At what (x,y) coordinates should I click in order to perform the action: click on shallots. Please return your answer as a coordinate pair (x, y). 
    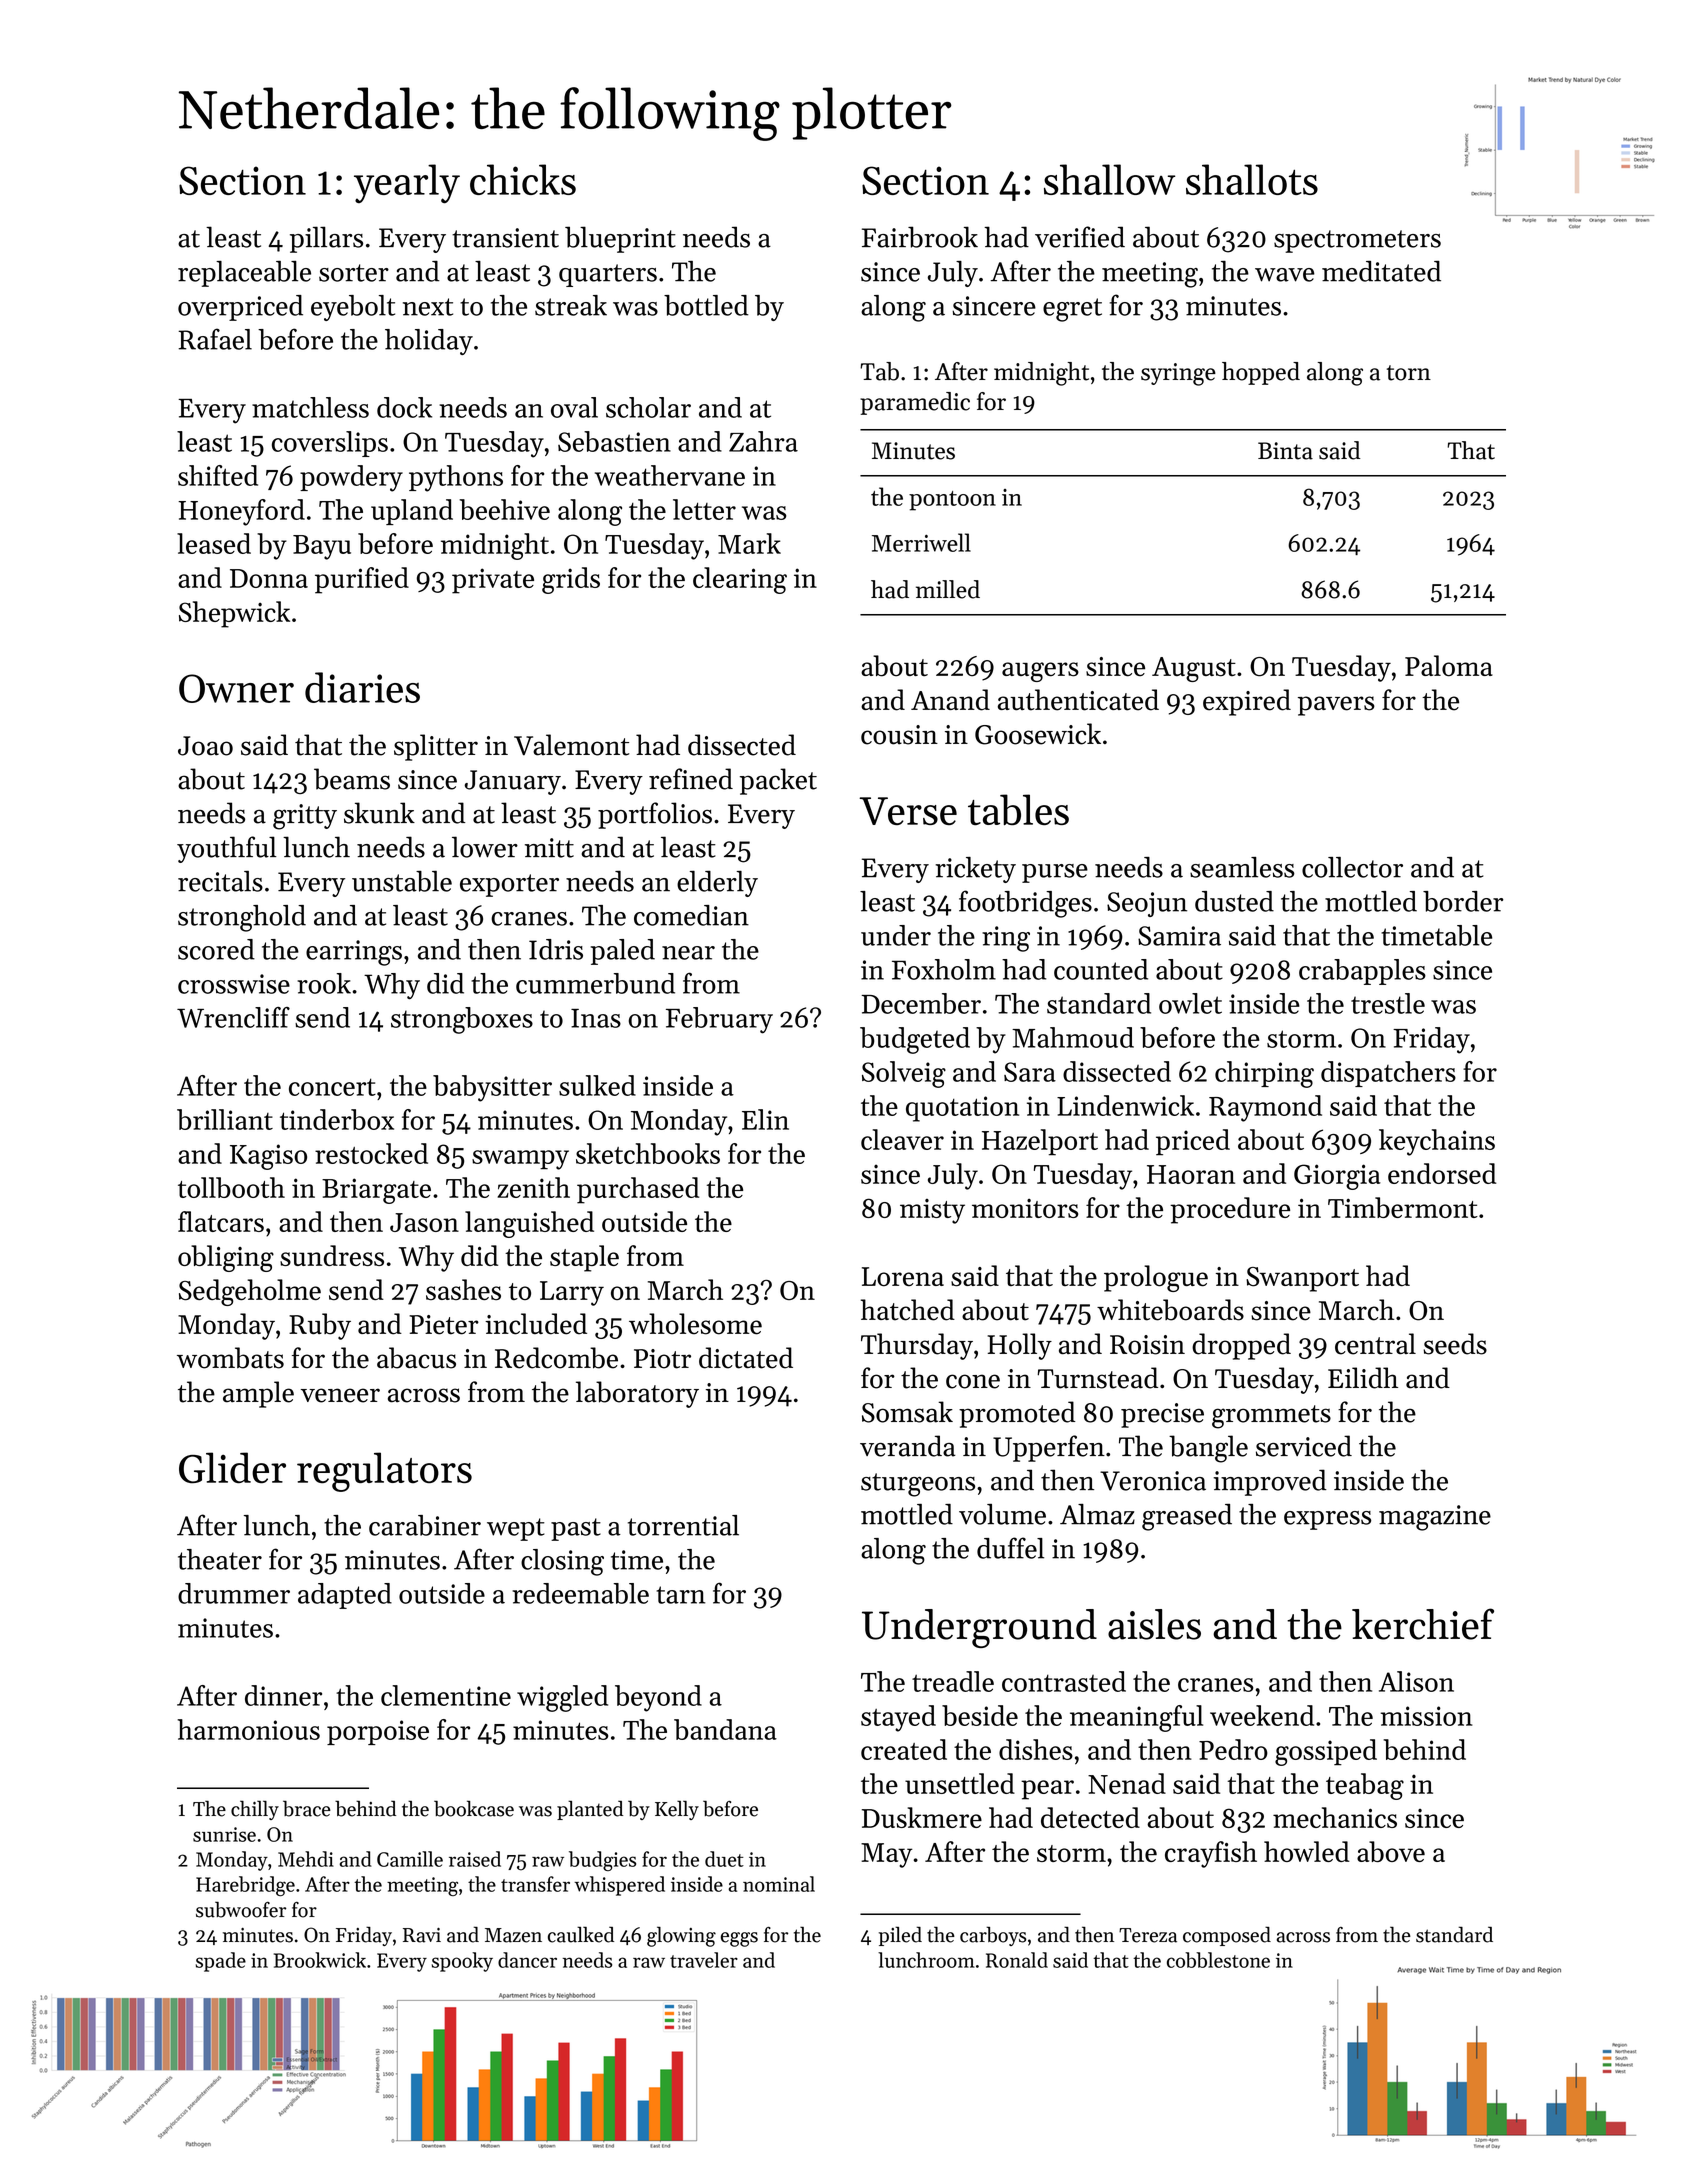
    Looking at the image, I should click on (1252, 179).
